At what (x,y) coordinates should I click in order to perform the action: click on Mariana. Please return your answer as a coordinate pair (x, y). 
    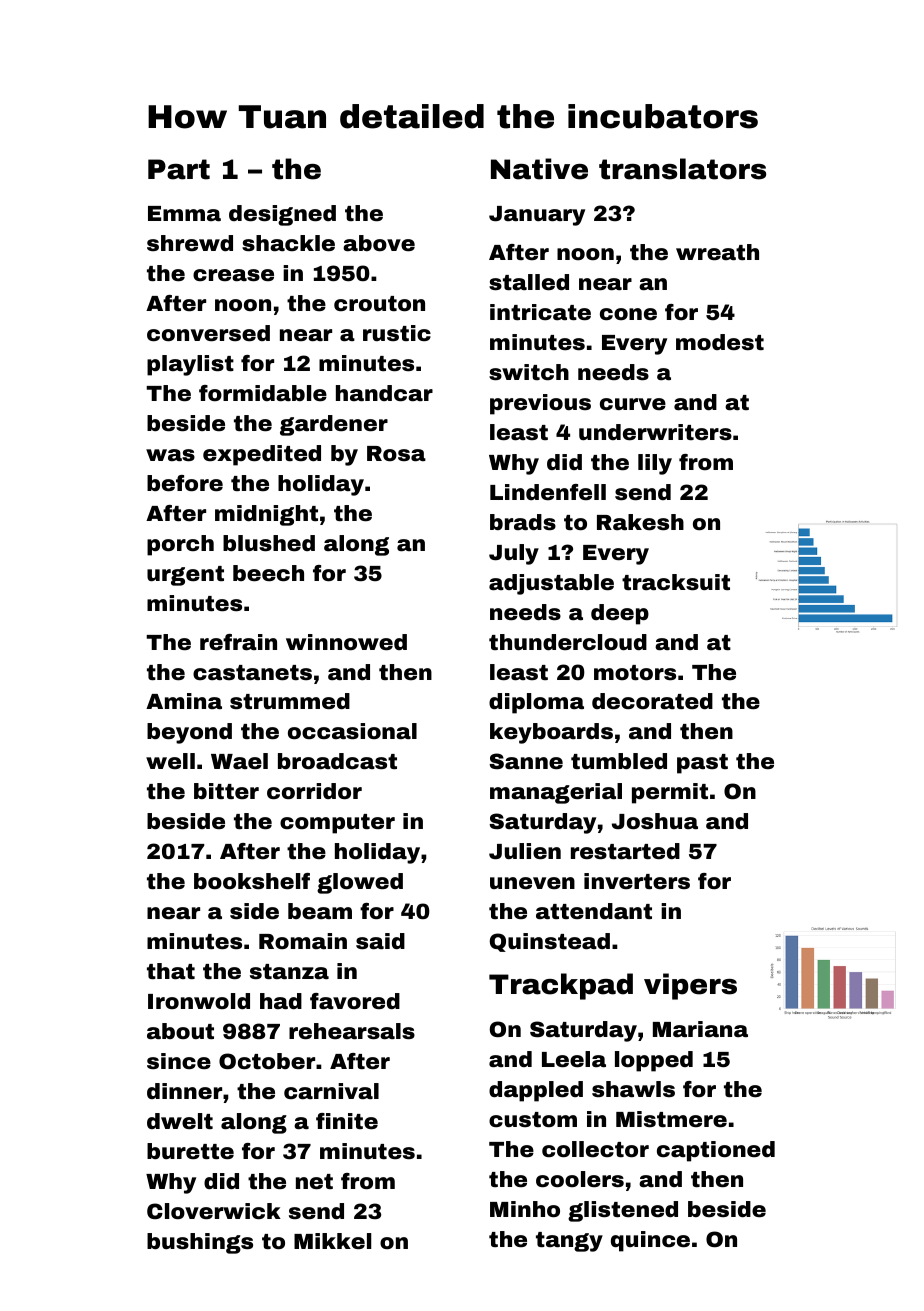
    Looking at the image, I should click on (700, 1029).
